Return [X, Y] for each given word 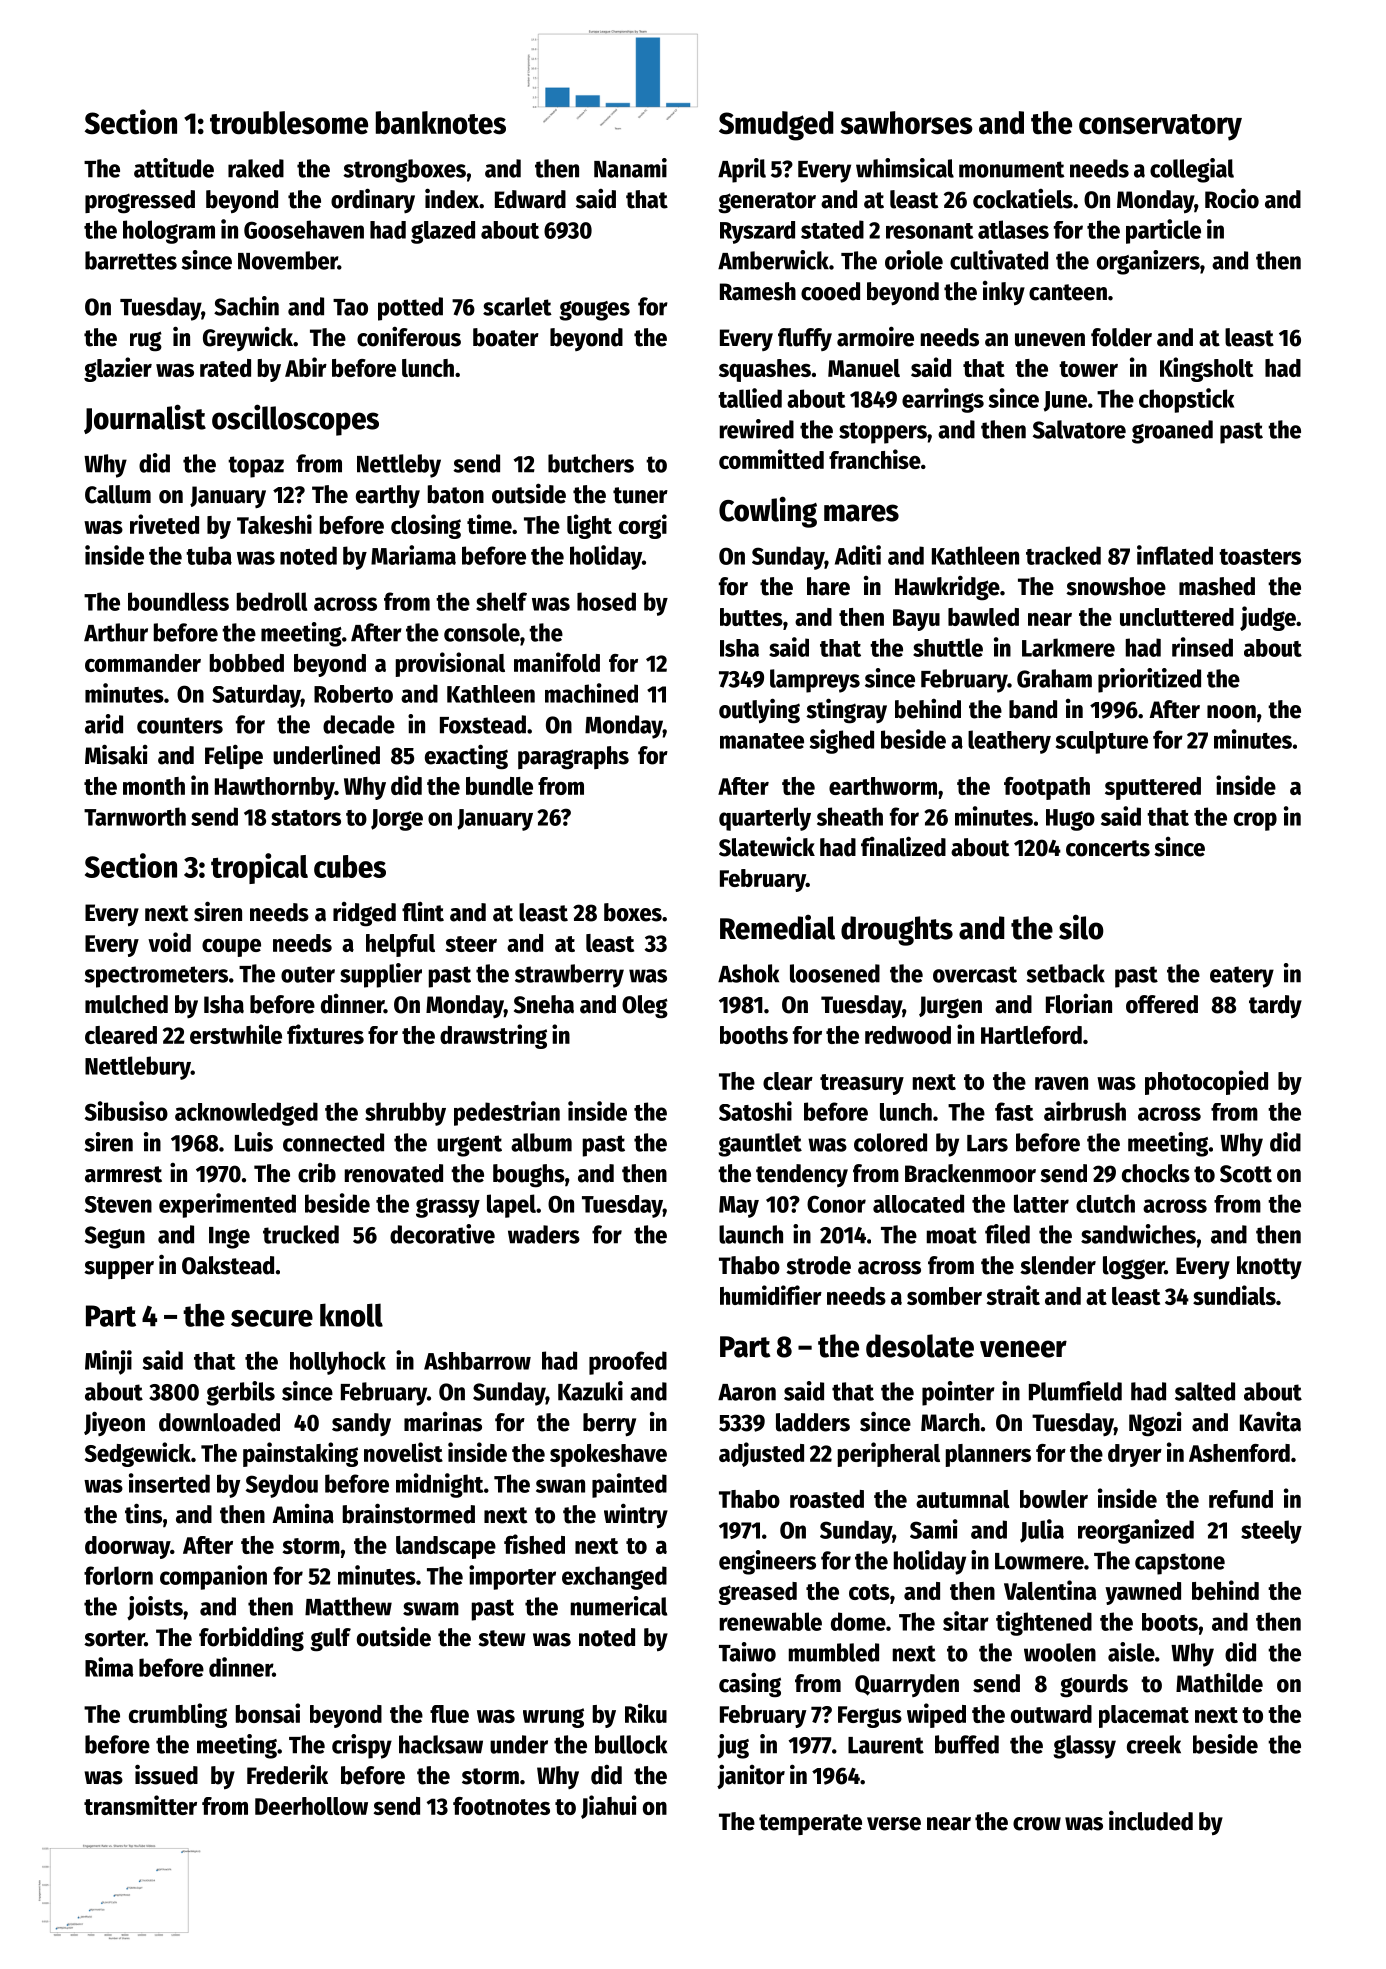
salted [1205, 1391]
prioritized [1149, 680]
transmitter [140, 1805]
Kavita [1270, 1421]
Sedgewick [138, 1454]
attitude [174, 168]
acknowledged [246, 1114]
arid [104, 724]
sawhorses [906, 123]
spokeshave [608, 1455]
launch [751, 1234]
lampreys [815, 681]
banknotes [441, 123]
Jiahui [609, 1807]
